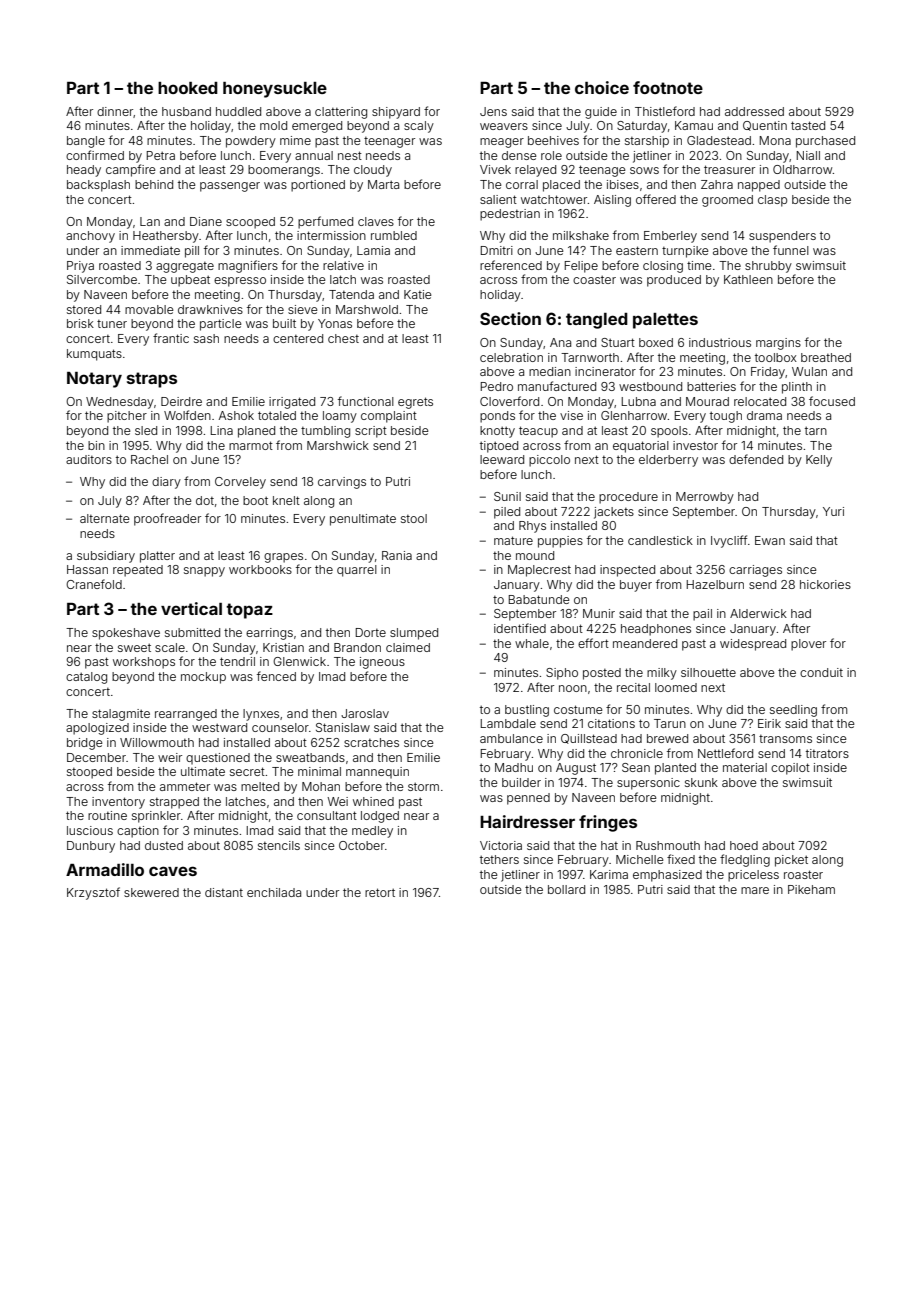 The image size is (924, 1308). Describe the element at coordinates (756, 459) in the document. I see `defended` at that location.
